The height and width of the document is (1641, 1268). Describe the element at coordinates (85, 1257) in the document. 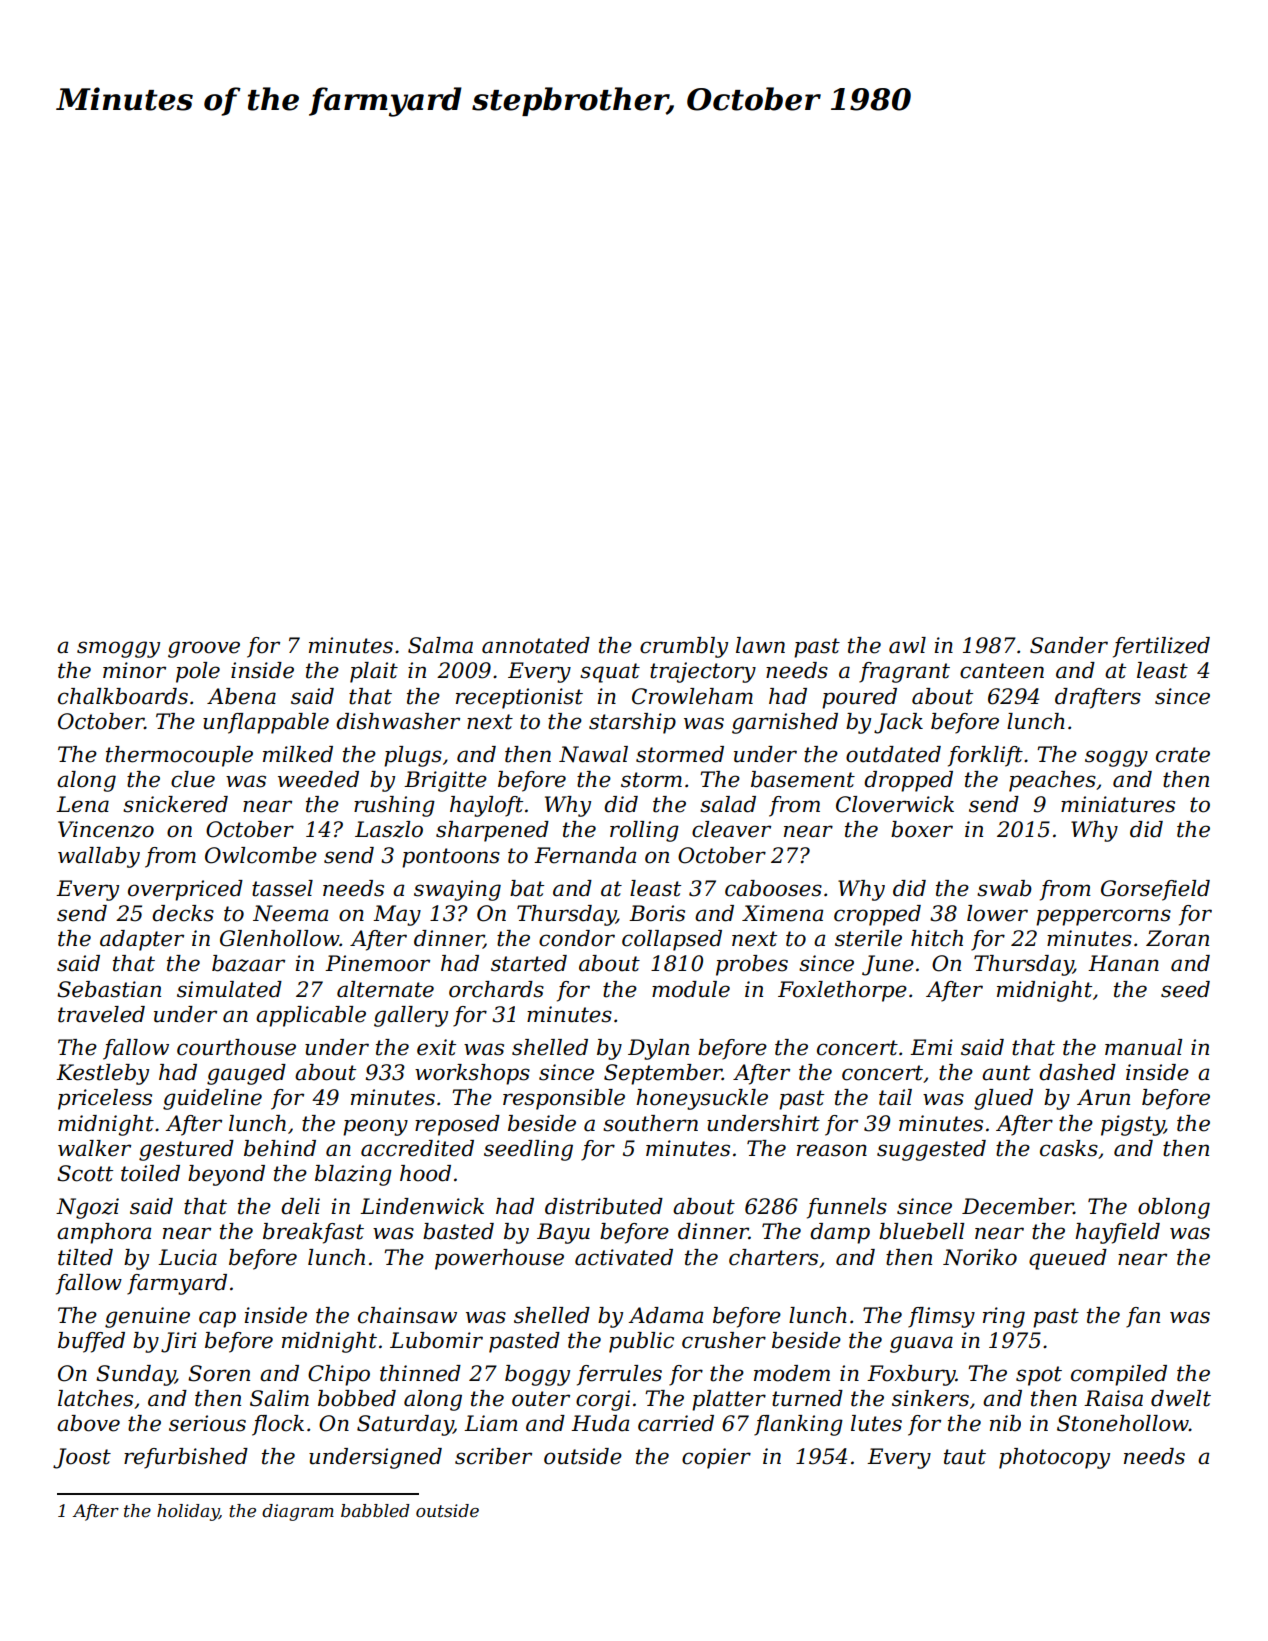

I see `tilted` at that location.
